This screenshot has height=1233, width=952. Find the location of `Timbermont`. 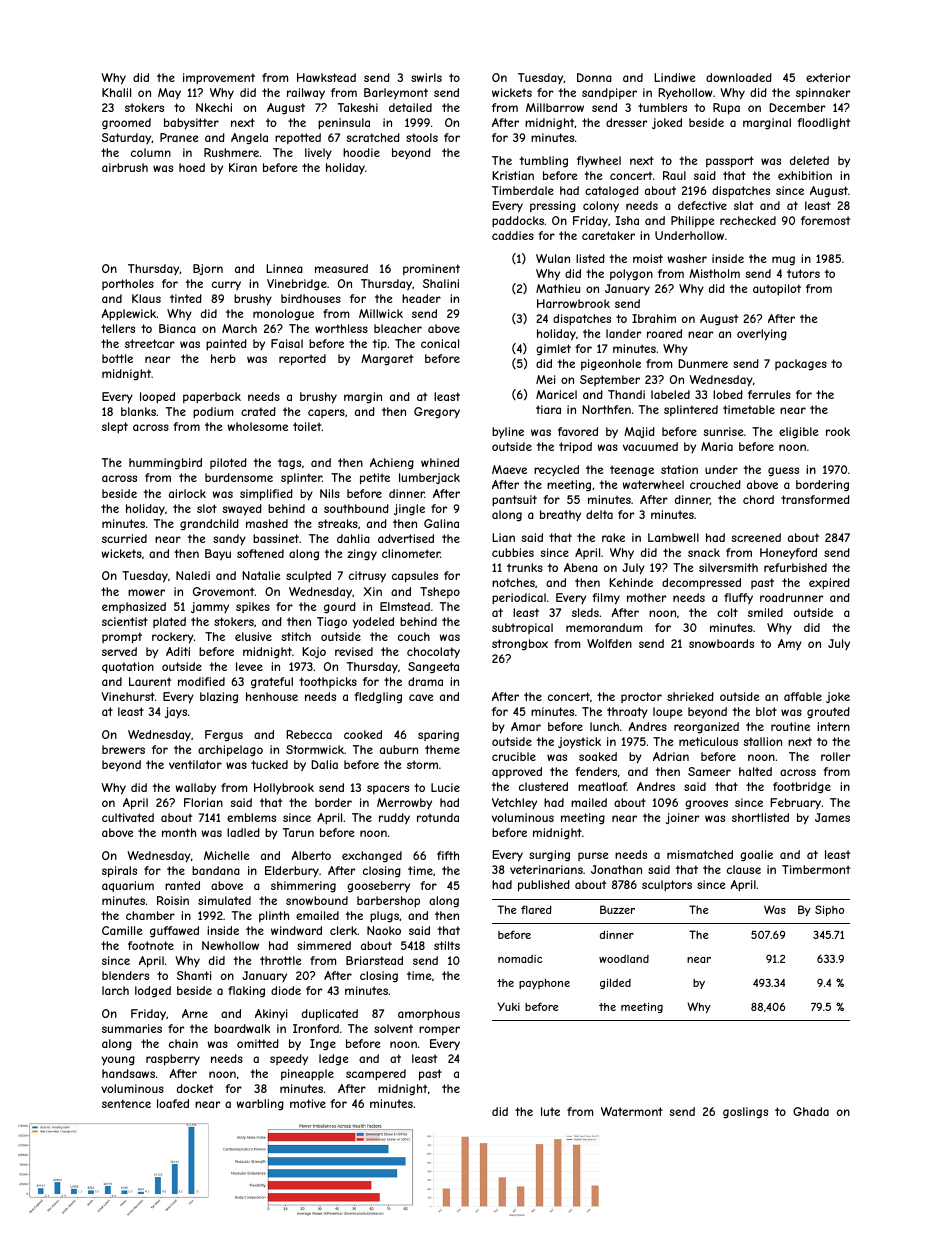

Timbermont is located at coordinates (816, 869).
